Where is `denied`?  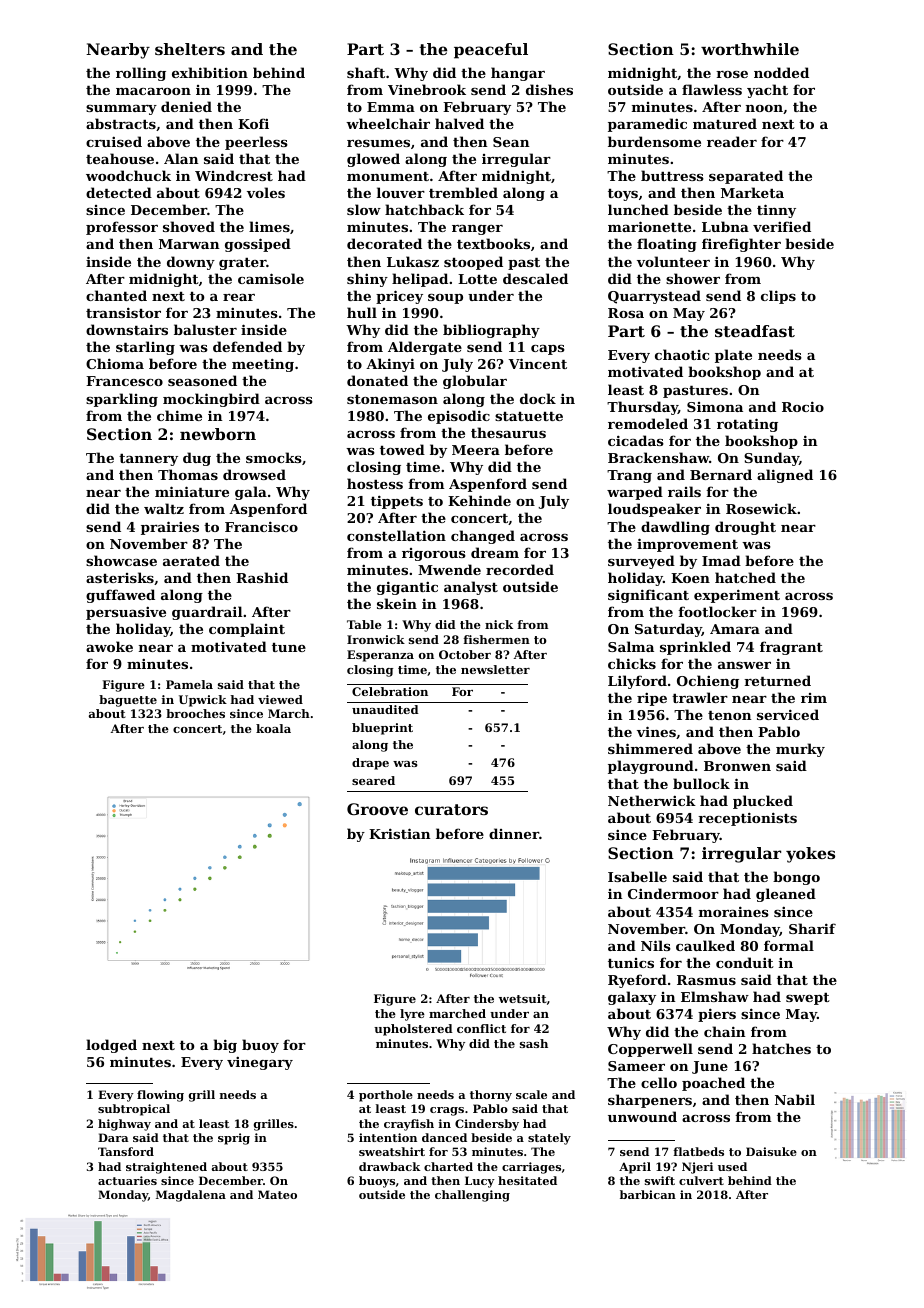 denied is located at coordinates (186, 106).
